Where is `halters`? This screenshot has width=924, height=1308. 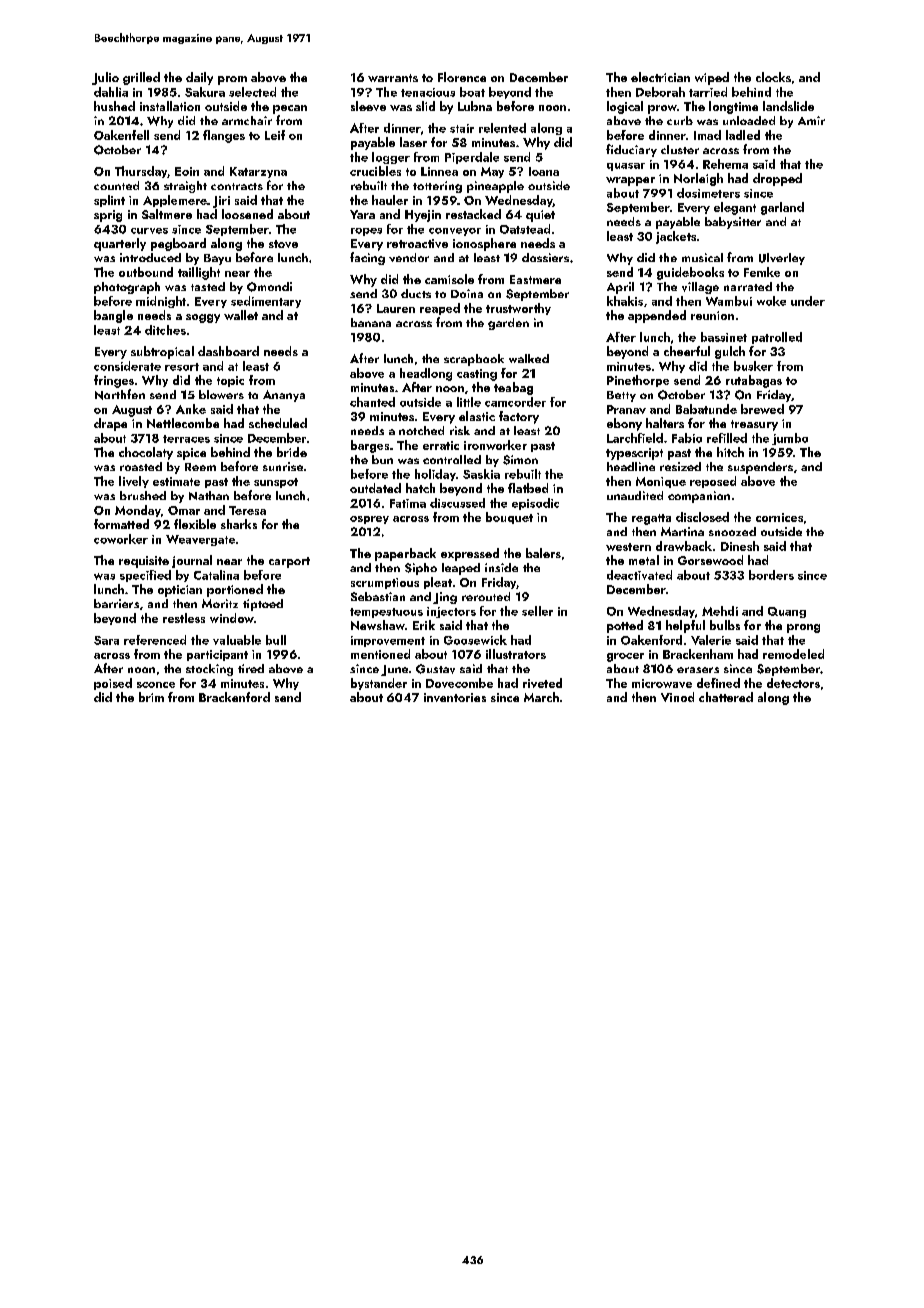 halters is located at coordinates (665, 423).
